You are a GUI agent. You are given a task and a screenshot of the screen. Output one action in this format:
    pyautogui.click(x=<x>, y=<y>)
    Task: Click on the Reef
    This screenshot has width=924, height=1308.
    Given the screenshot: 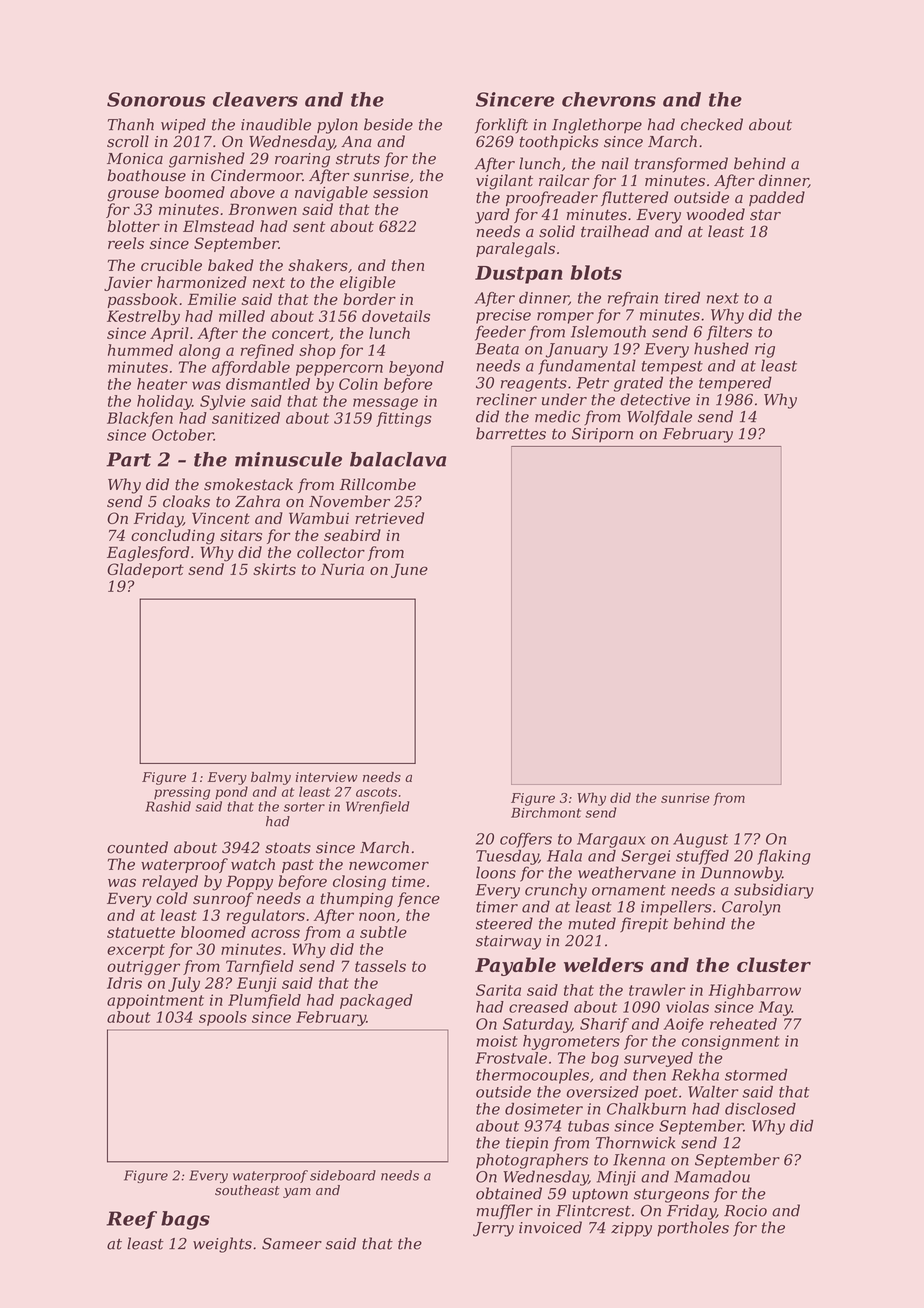 What is the action you would take?
    pyautogui.click(x=131, y=1220)
